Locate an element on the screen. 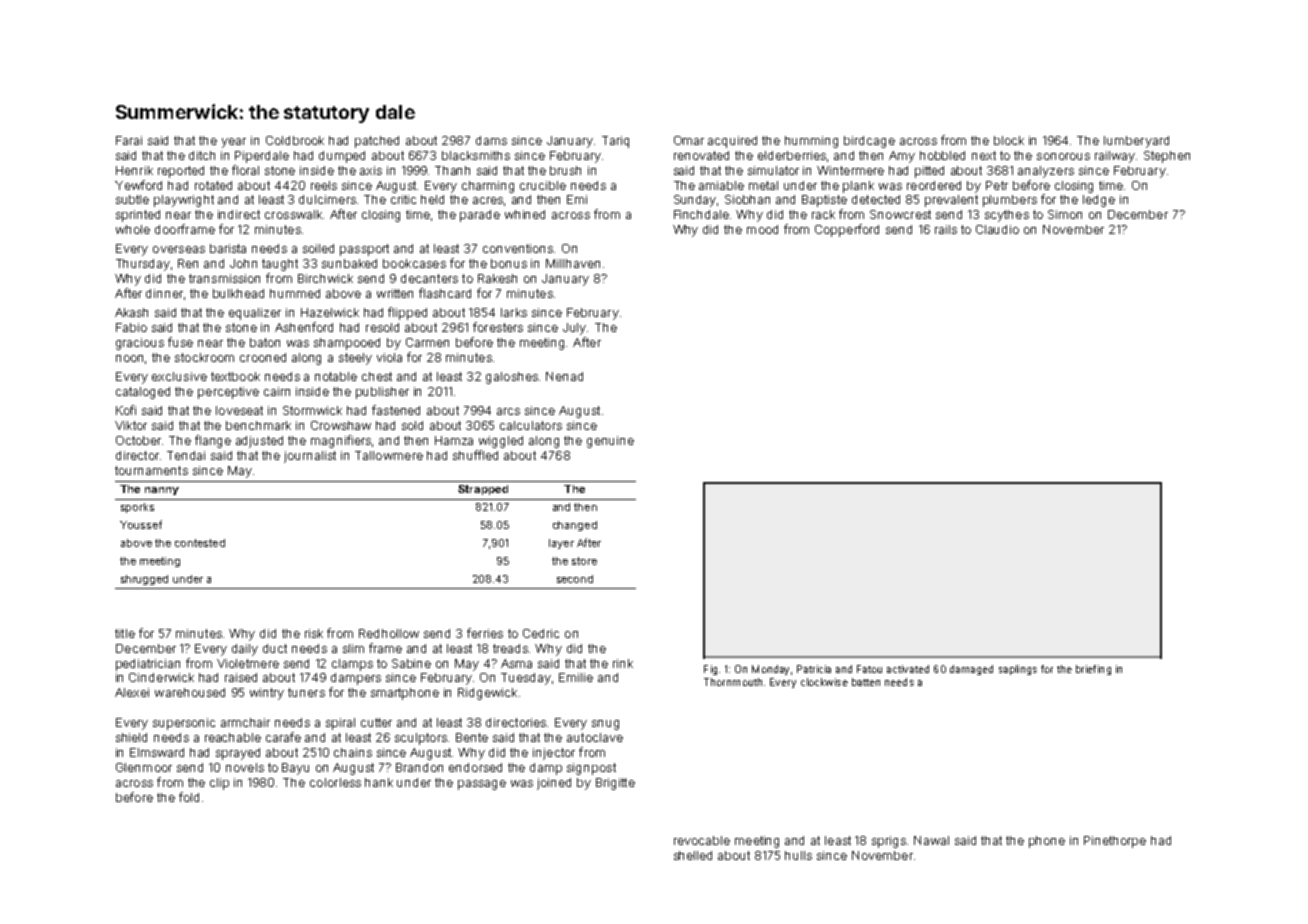  whined is located at coordinates (525, 214).
